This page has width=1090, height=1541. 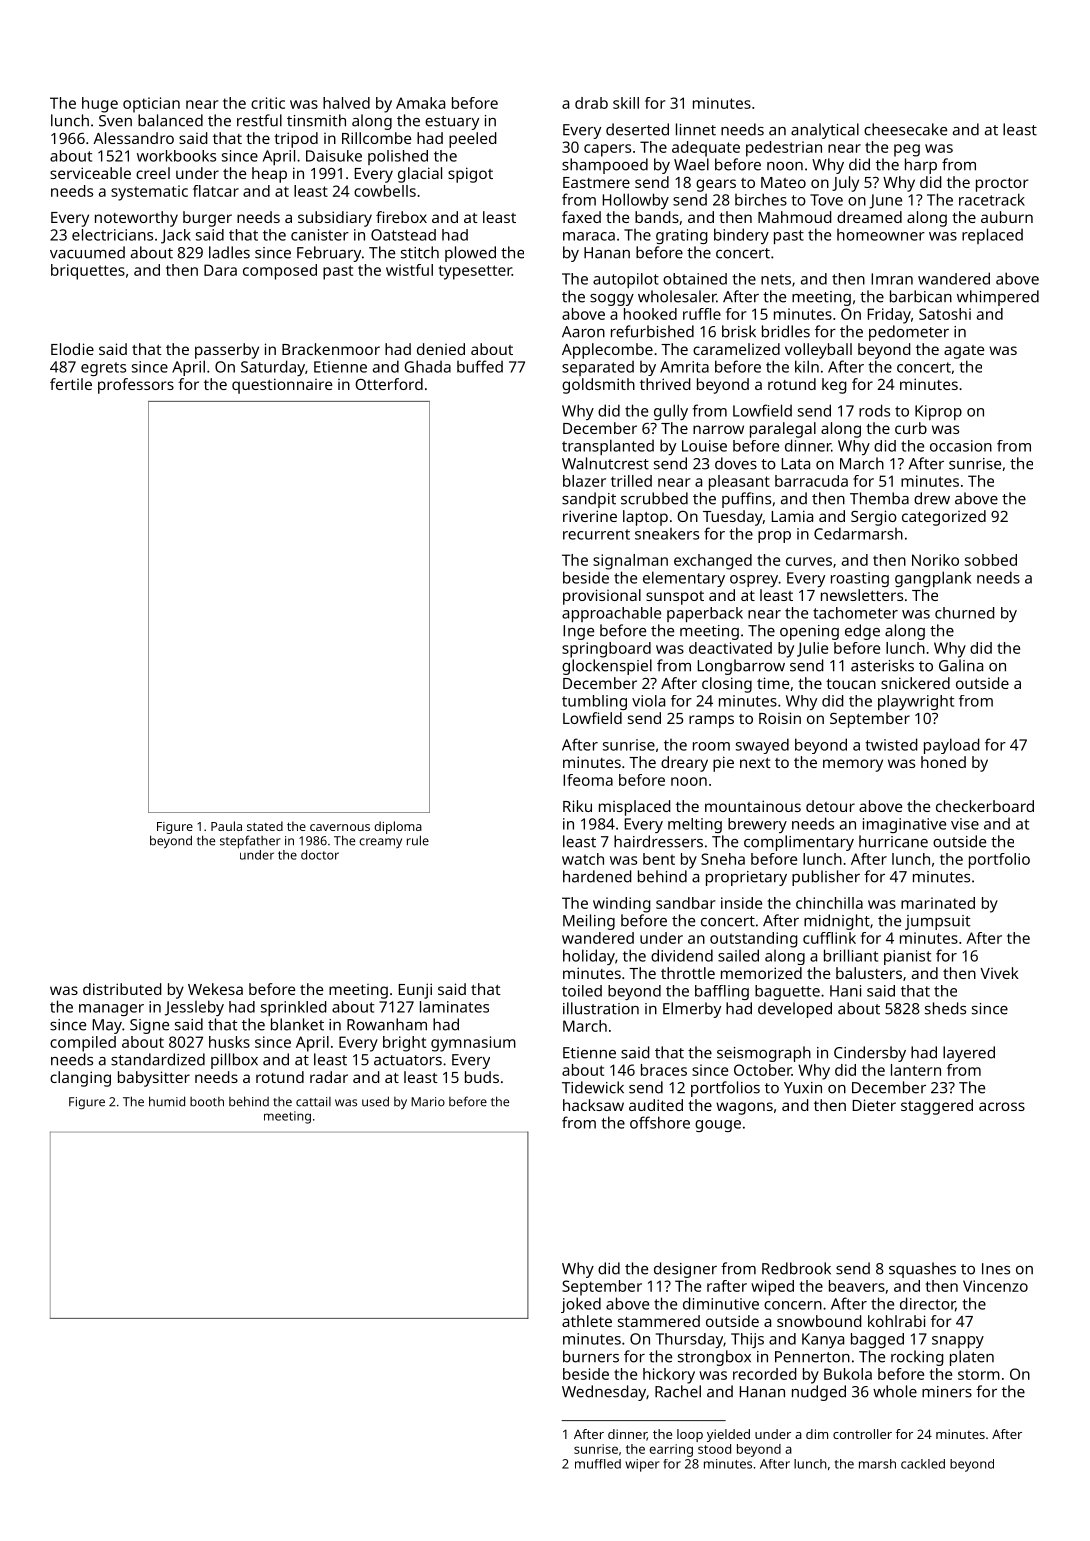 I want to click on Aaron, so click(x=583, y=332).
